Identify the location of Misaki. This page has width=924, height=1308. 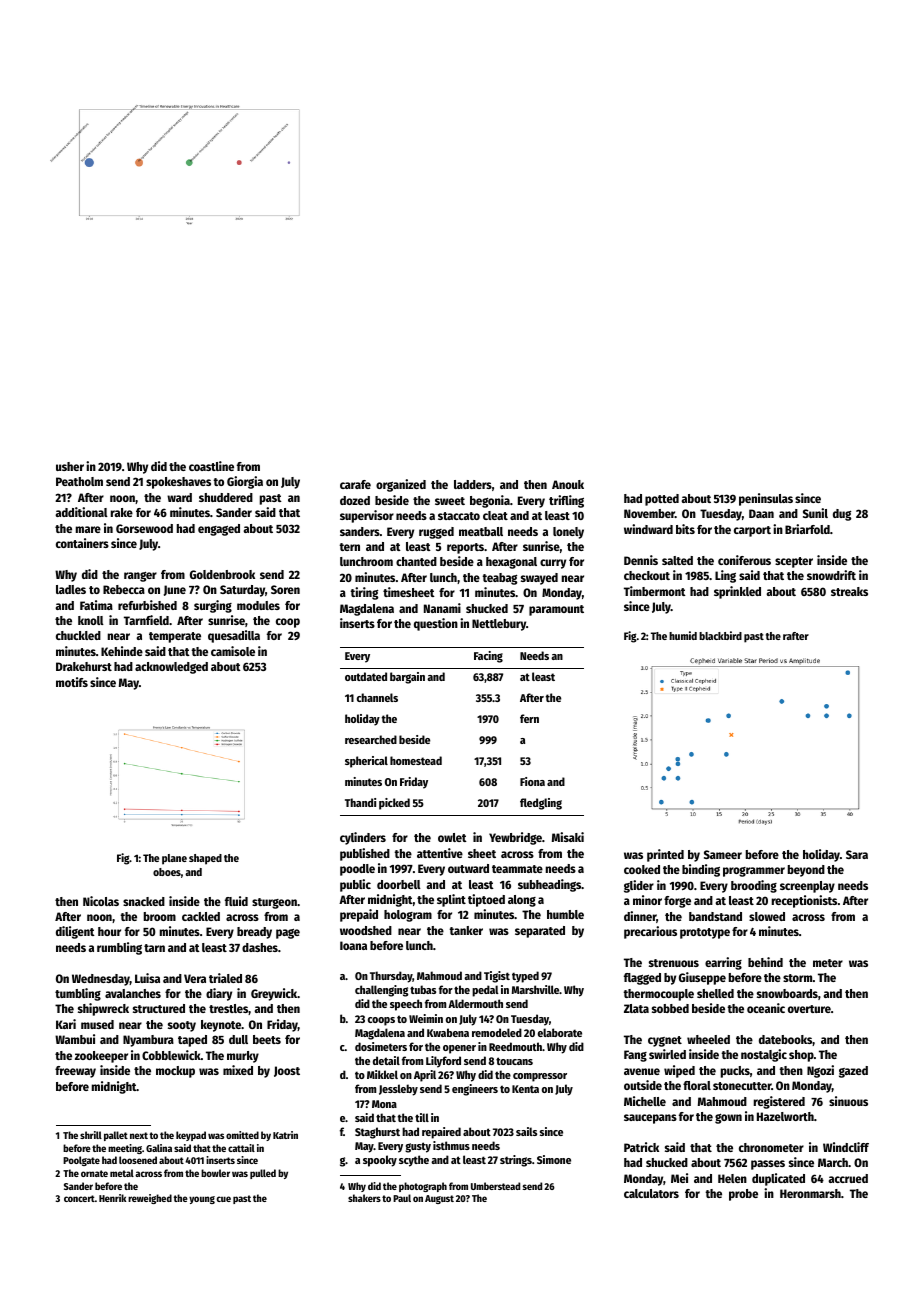
(568, 837).
